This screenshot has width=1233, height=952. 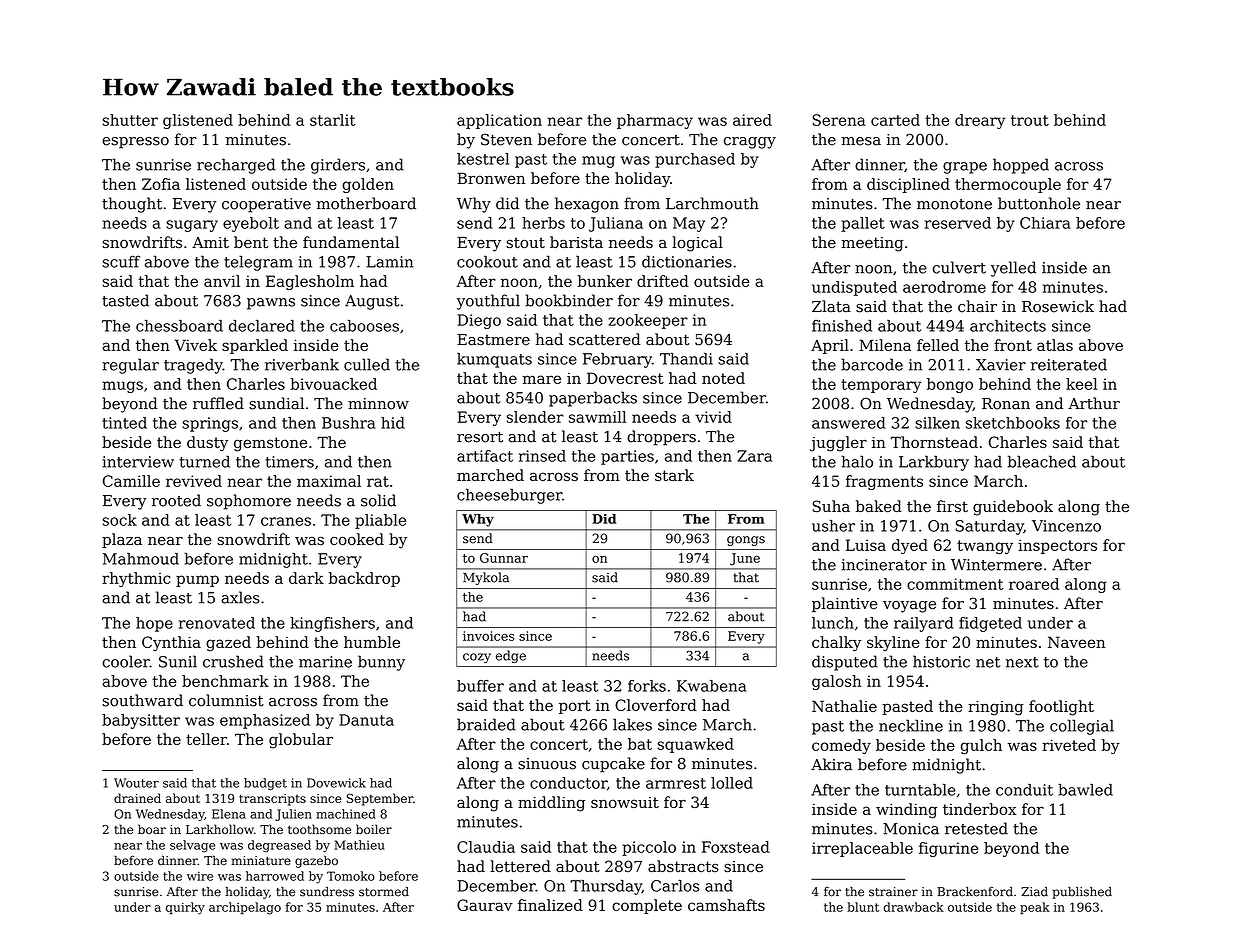 What do you see at coordinates (1030, 120) in the screenshot?
I see `trout` at bounding box center [1030, 120].
